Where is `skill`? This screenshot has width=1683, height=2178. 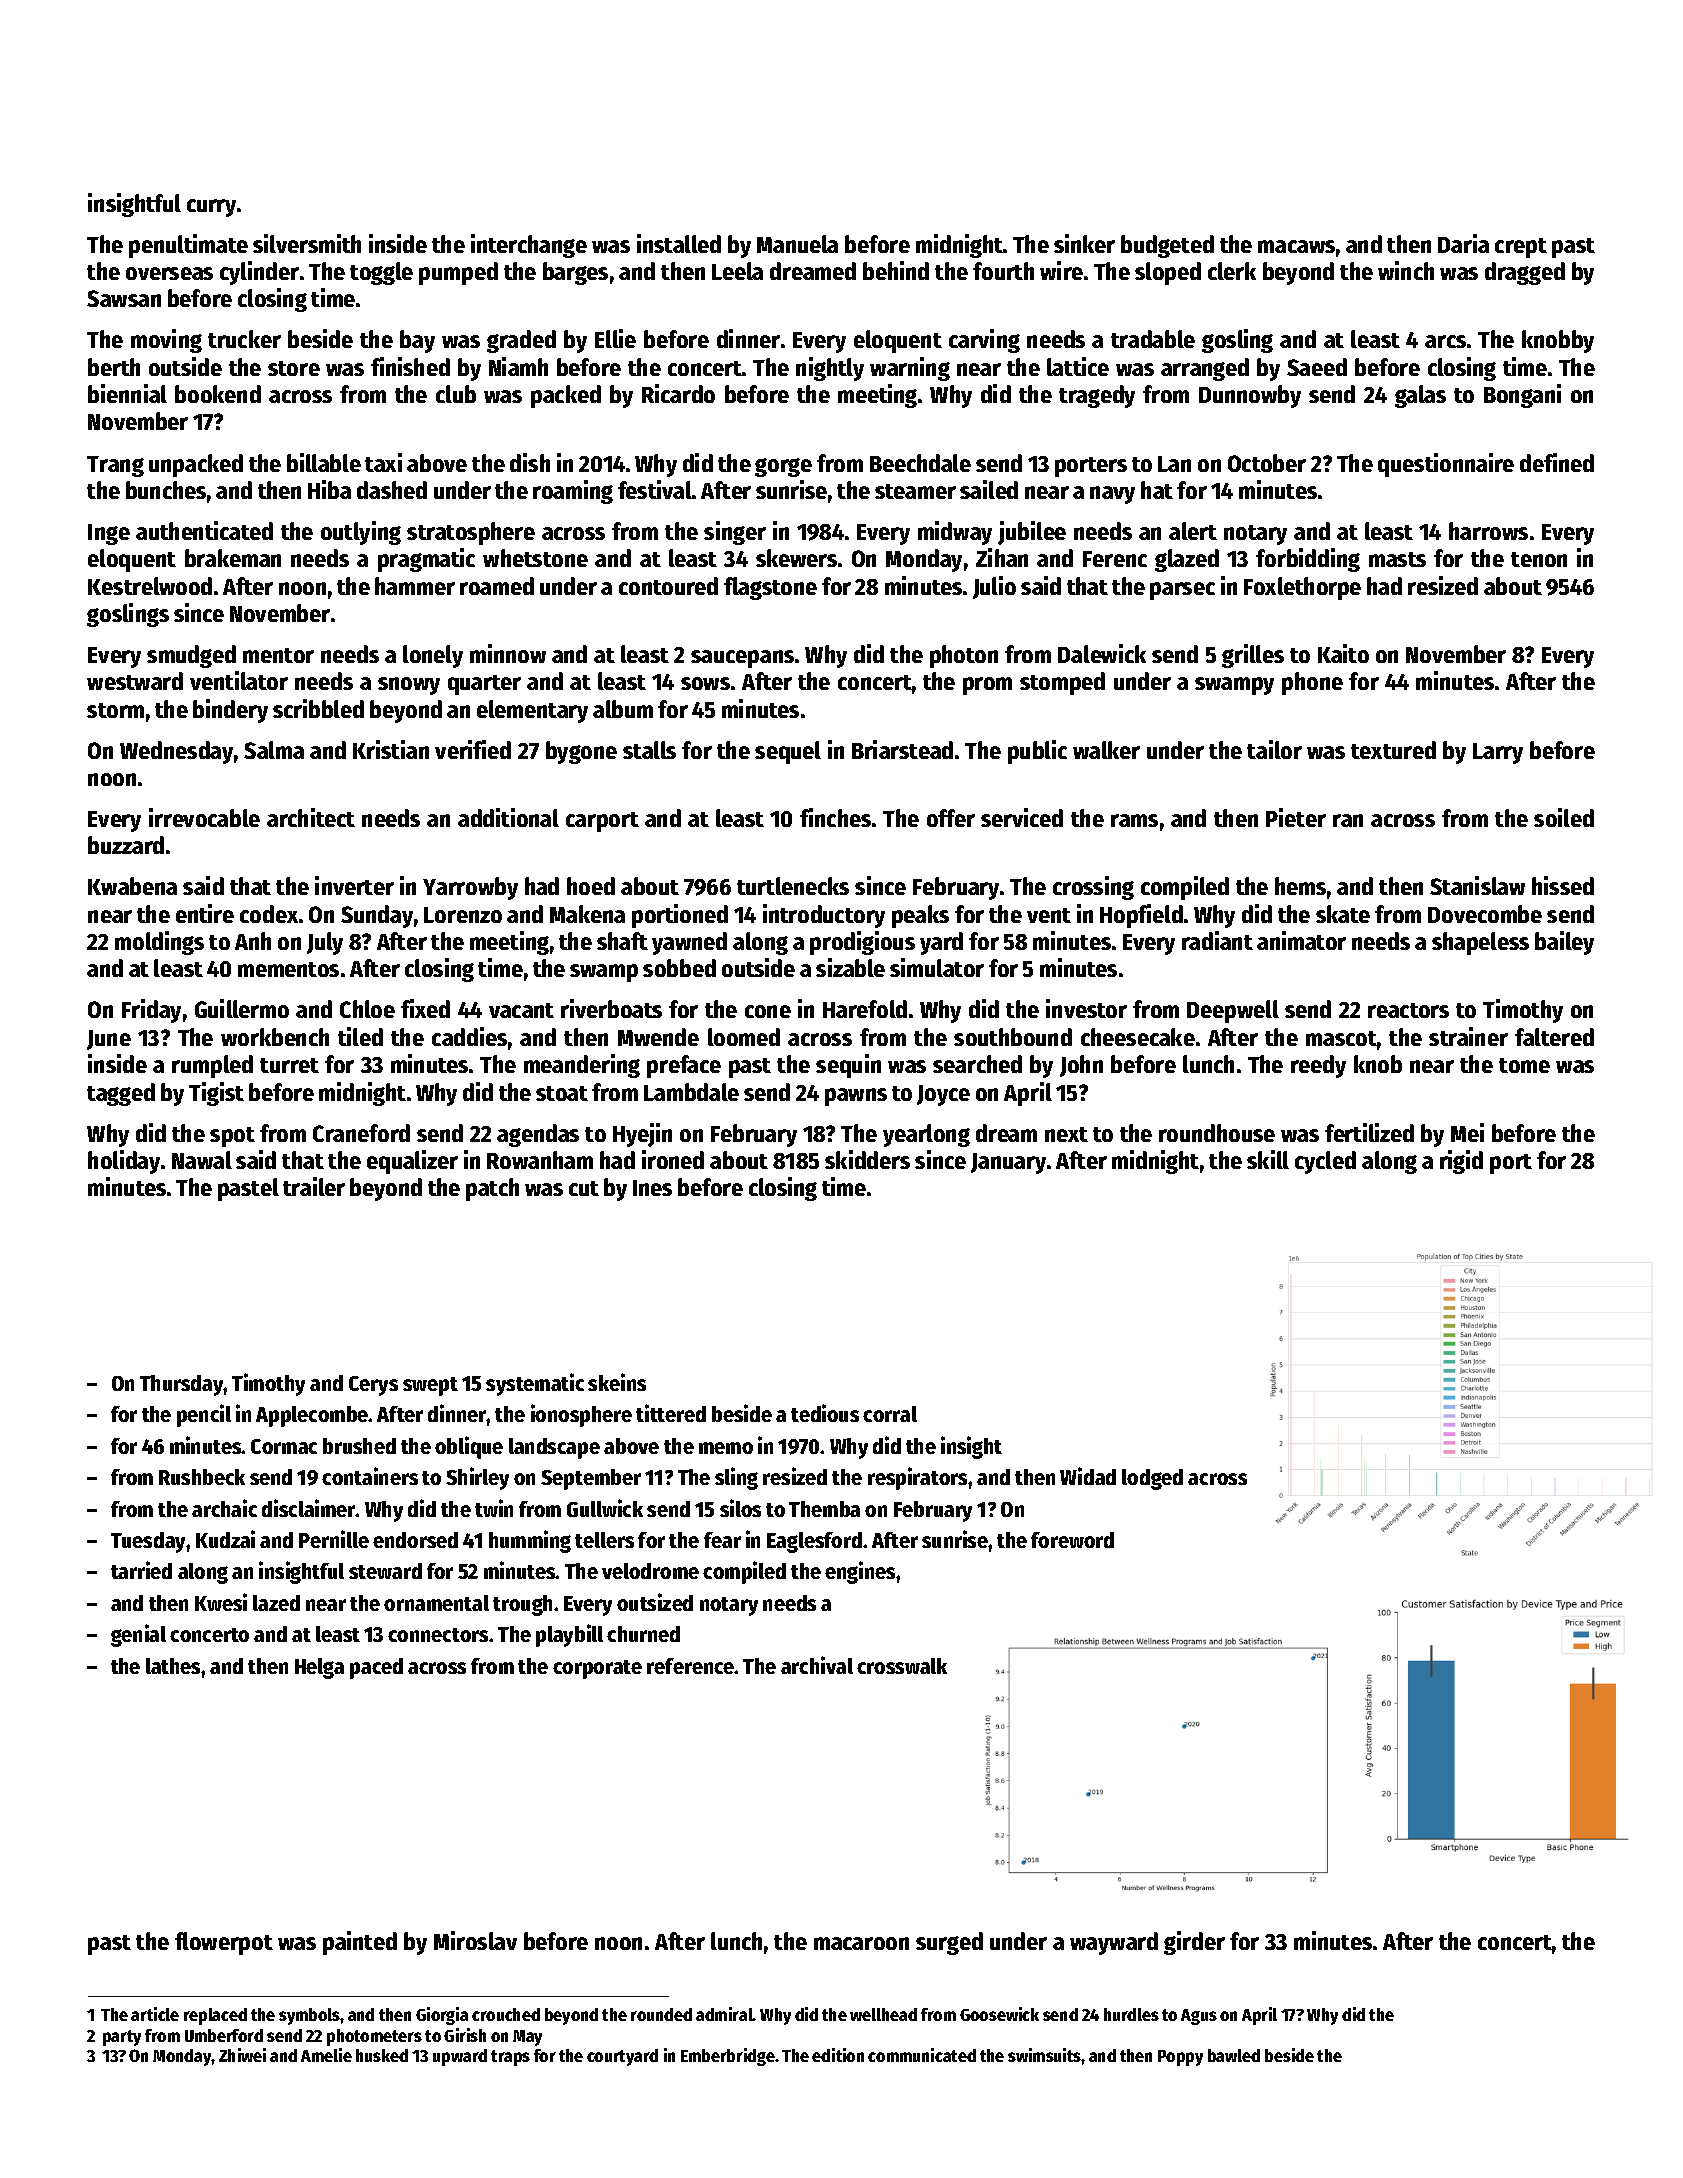 skill is located at coordinates (1268, 1159).
